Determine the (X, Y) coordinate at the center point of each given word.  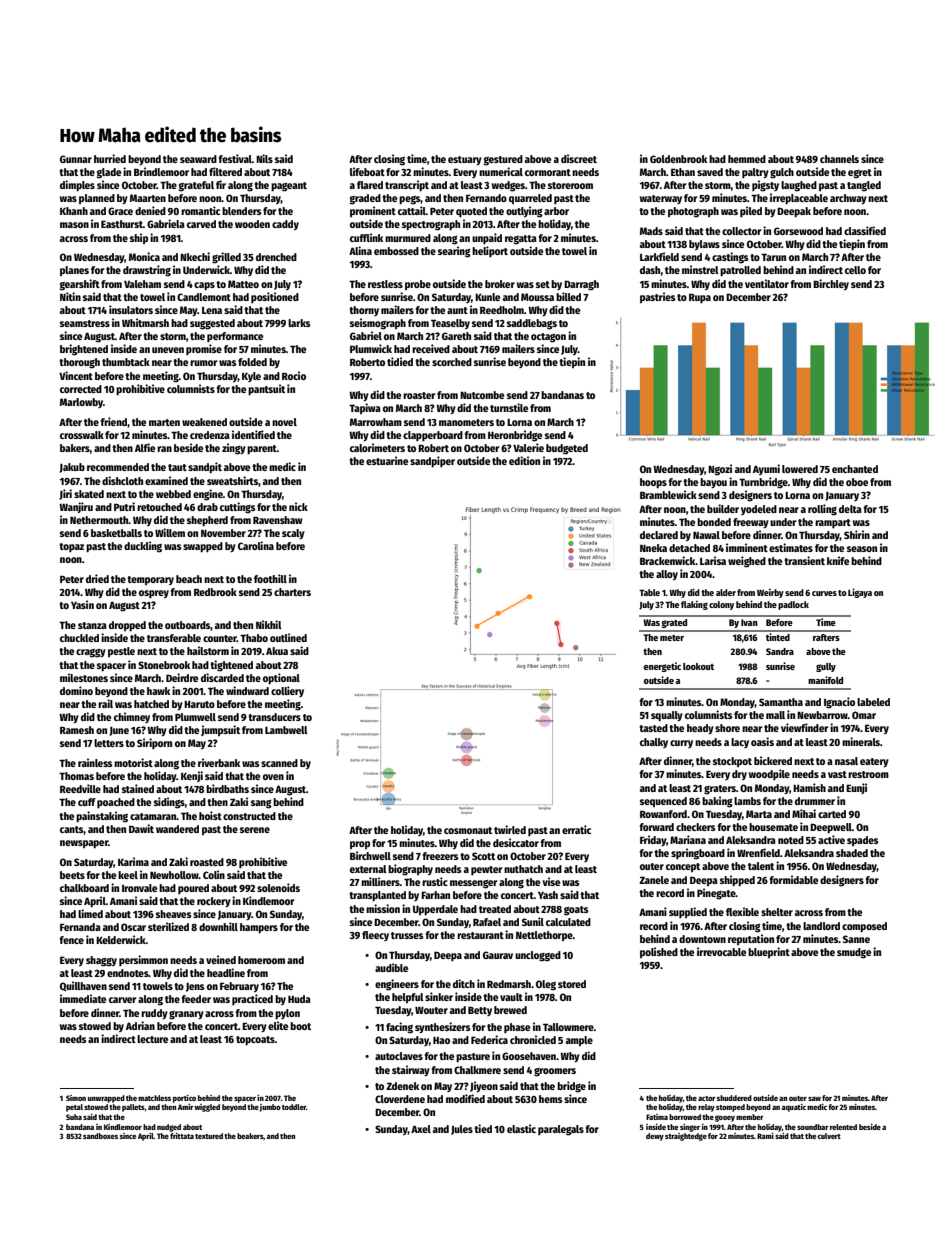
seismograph (378, 324)
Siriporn (154, 743)
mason (74, 225)
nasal (846, 761)
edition (524, 460)
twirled (510, 829)
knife (838, 560)
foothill (270, 578)
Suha (74, 1117)
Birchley (831, 284)
